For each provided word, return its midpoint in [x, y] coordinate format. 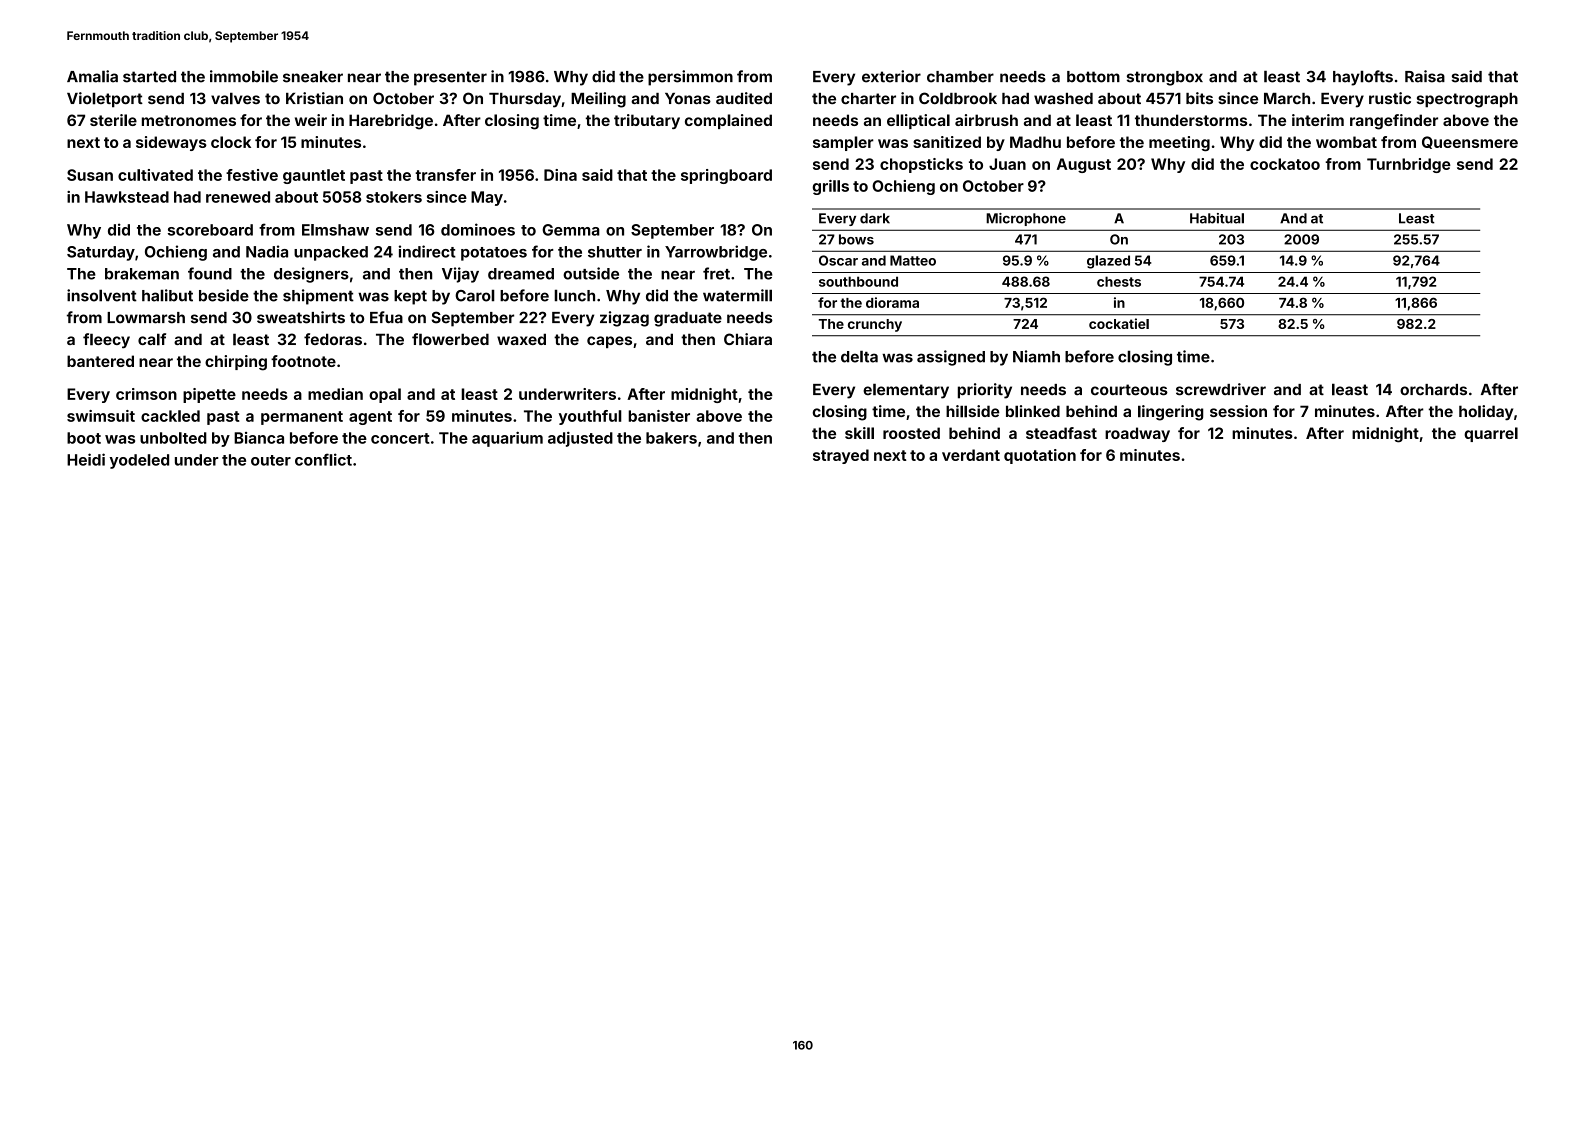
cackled [170, 416]
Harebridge [391, 122]
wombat [1346, 142]
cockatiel [1119, 323]
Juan [1007, 164]
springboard [726, 176]
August [1084, 165]
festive [252, 175]
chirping [236, 363]
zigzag [624, 319]
